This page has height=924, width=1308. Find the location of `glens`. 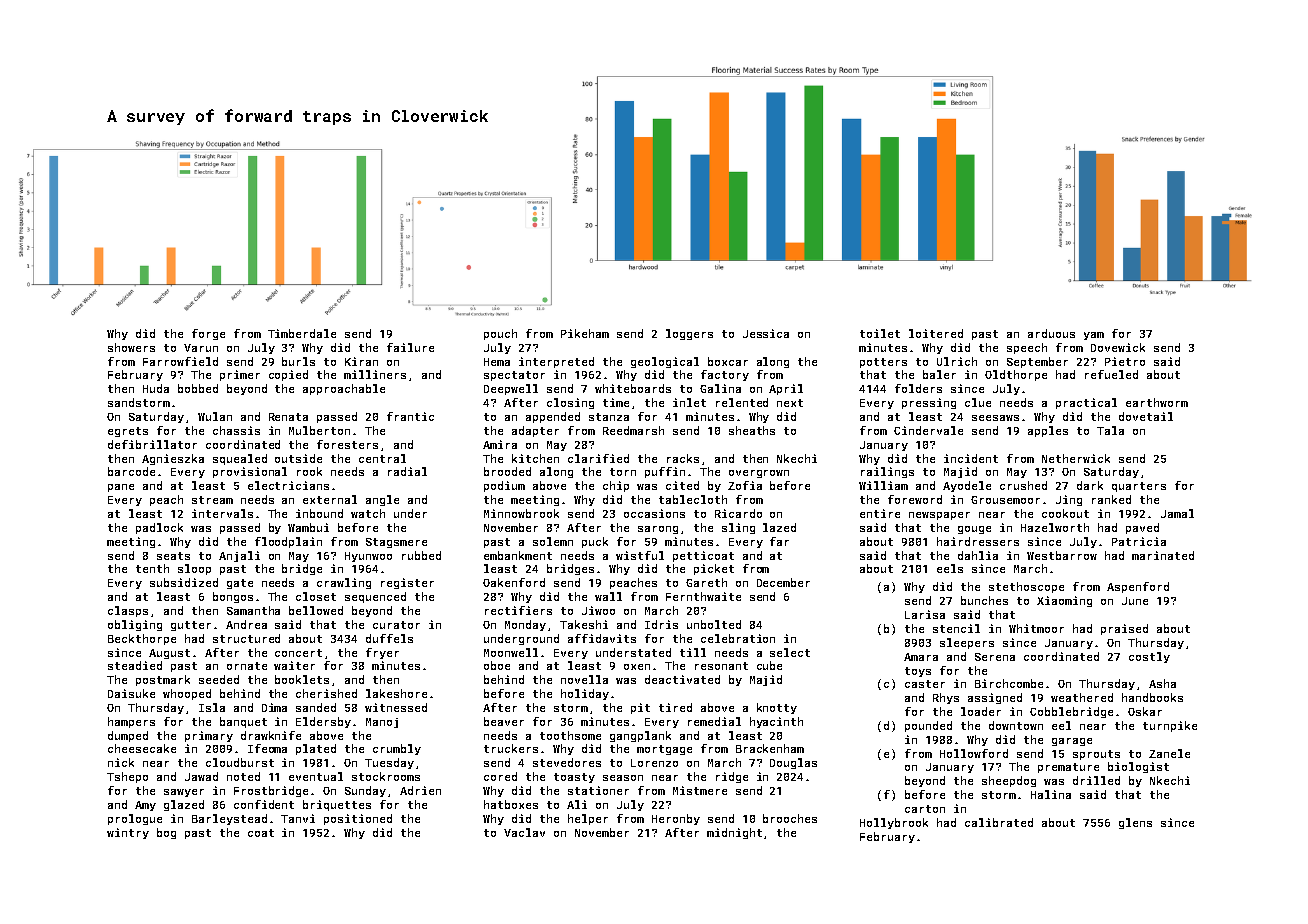

glens is located at coordinates (1135, 823).
